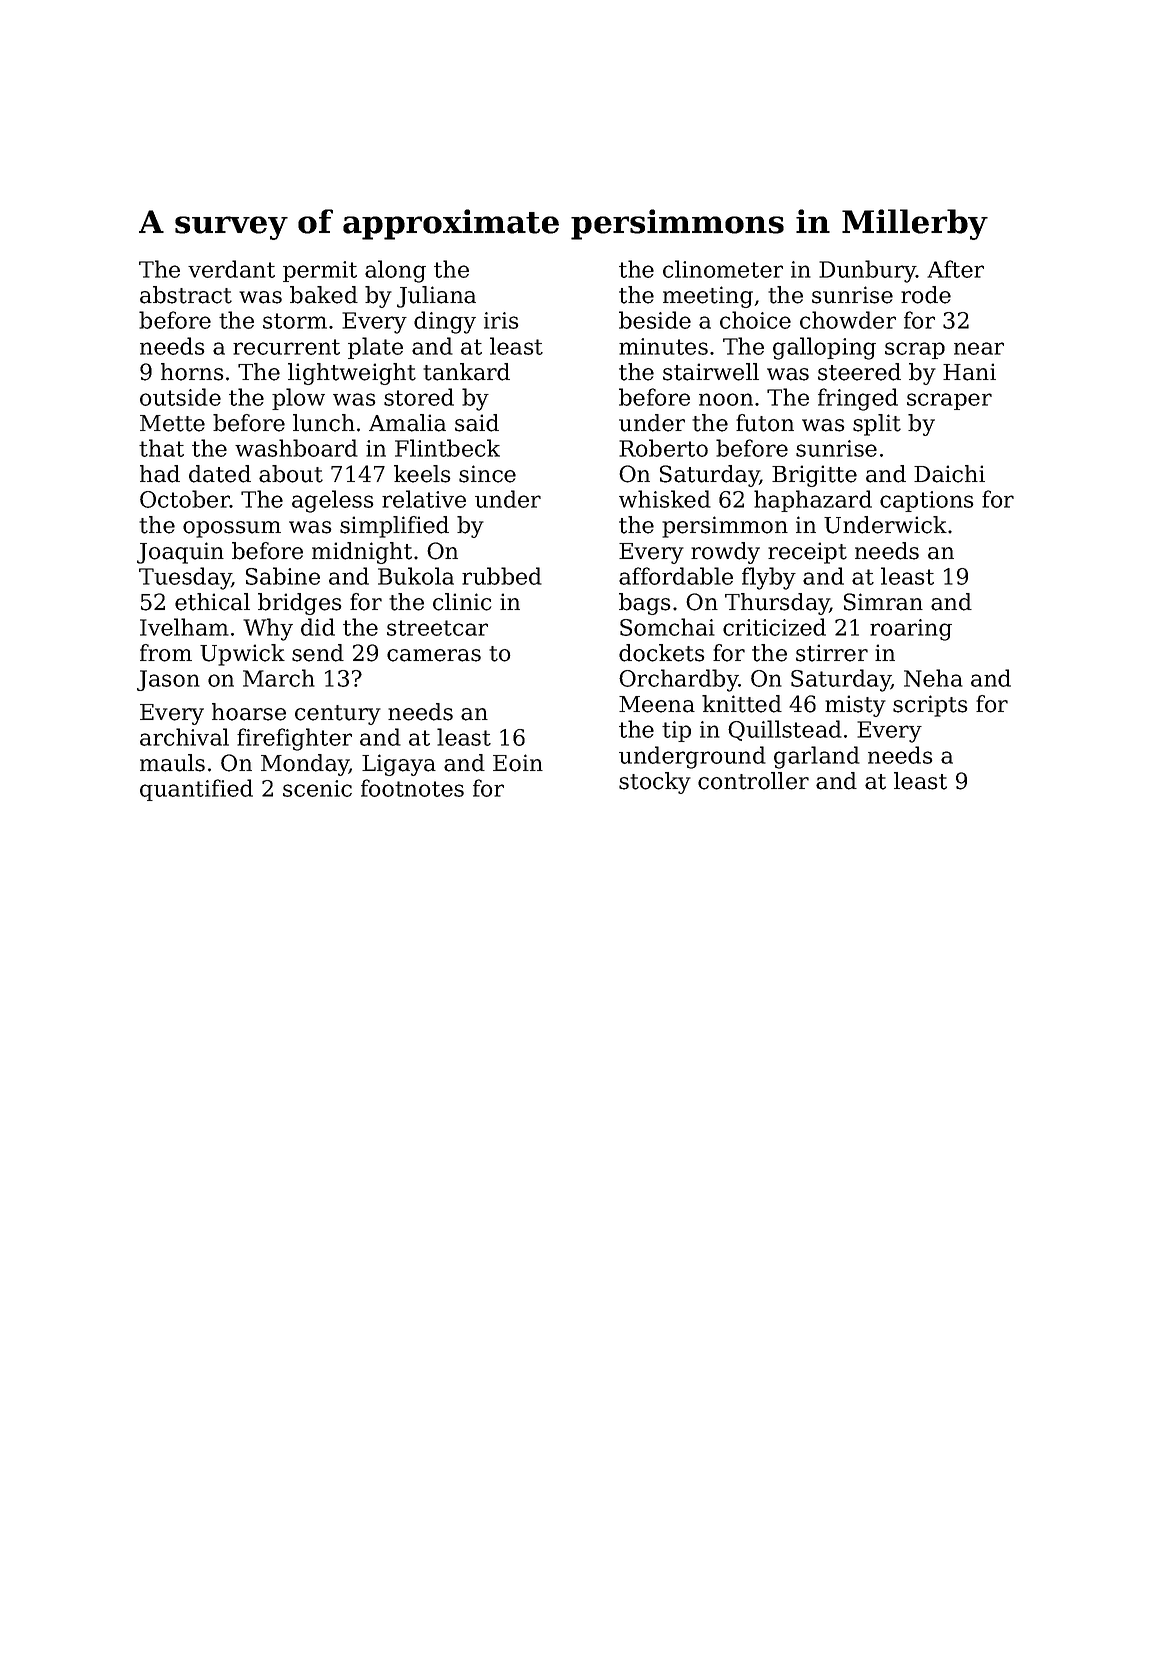 The image size is (1165, 1654). What do you see at coordinates (848, 320) in the screenshot?
I see `chowder` at bounding box center [848, 320].
